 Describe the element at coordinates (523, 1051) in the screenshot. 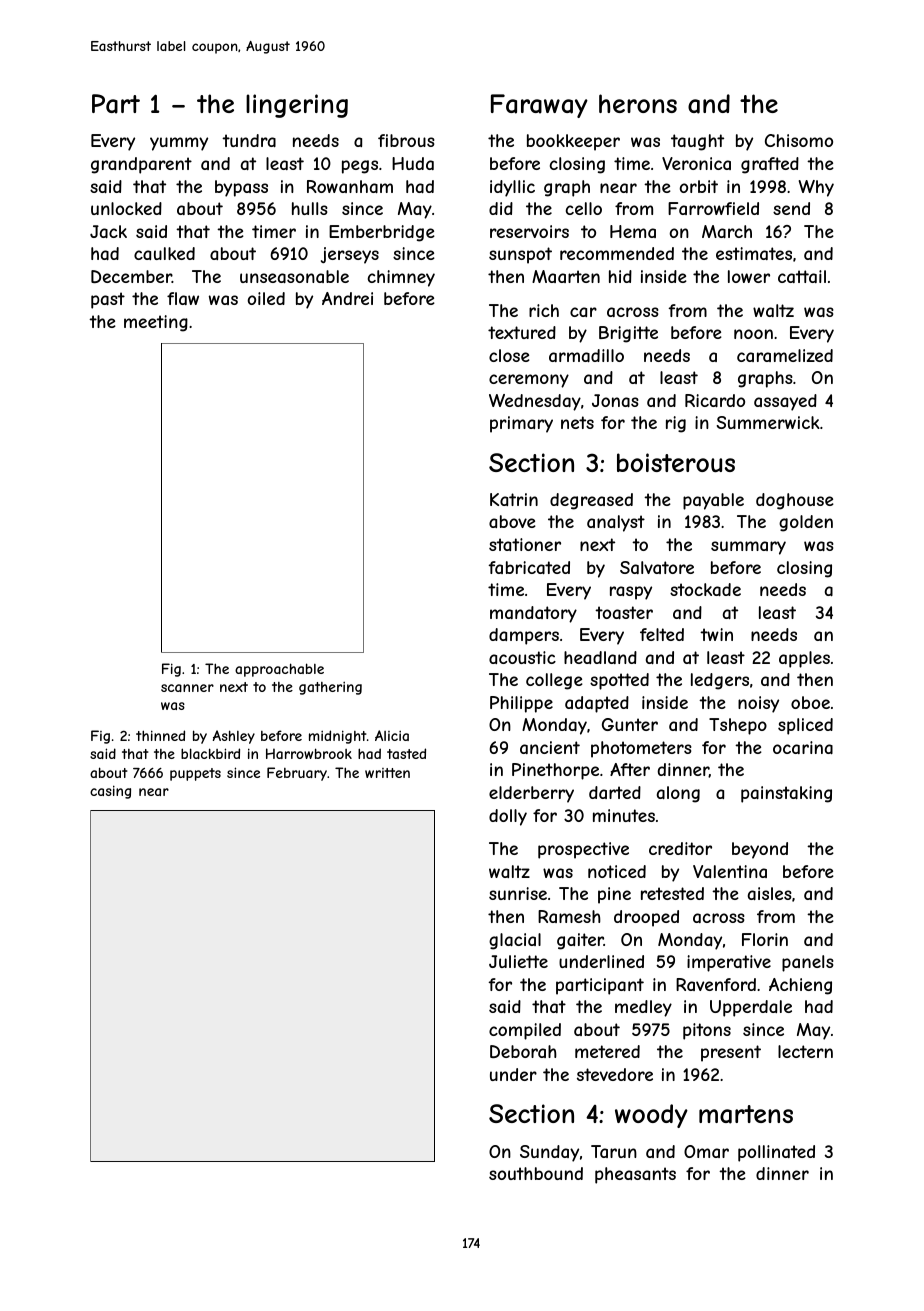

I see `Deborah` at that location.
